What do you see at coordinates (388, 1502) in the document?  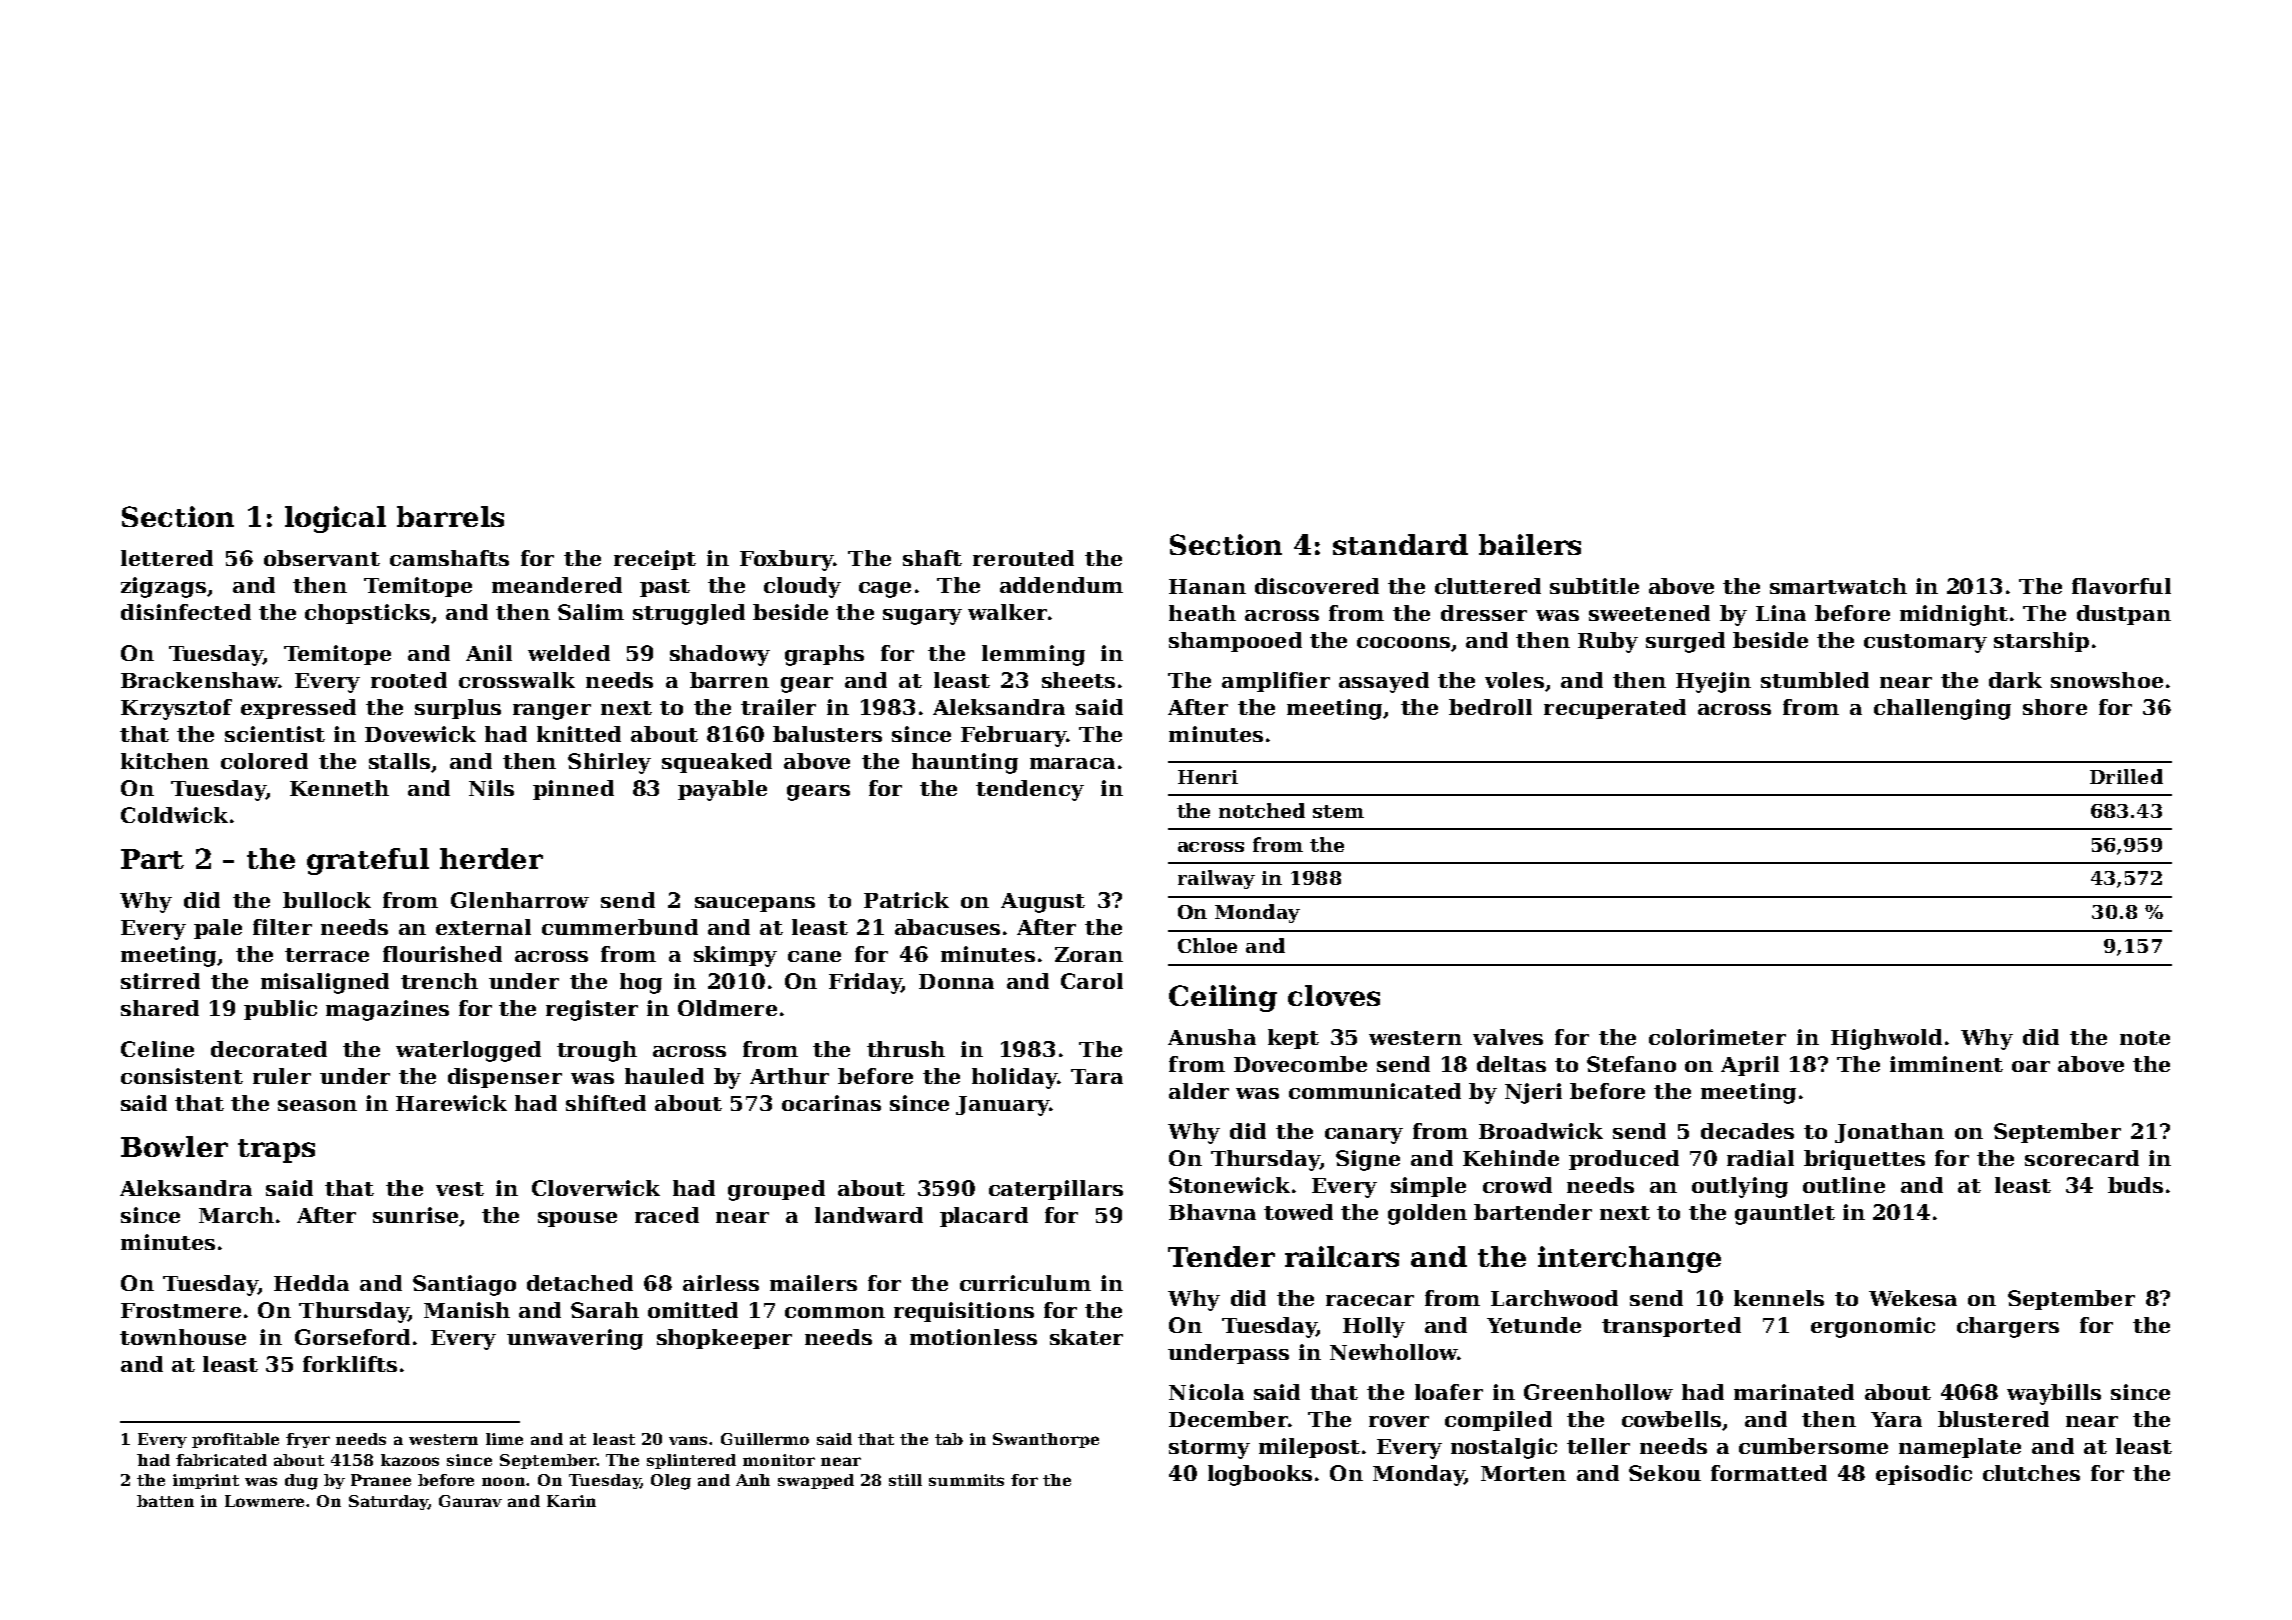 I see `Saturday` at bounding box center [388, 1502].
